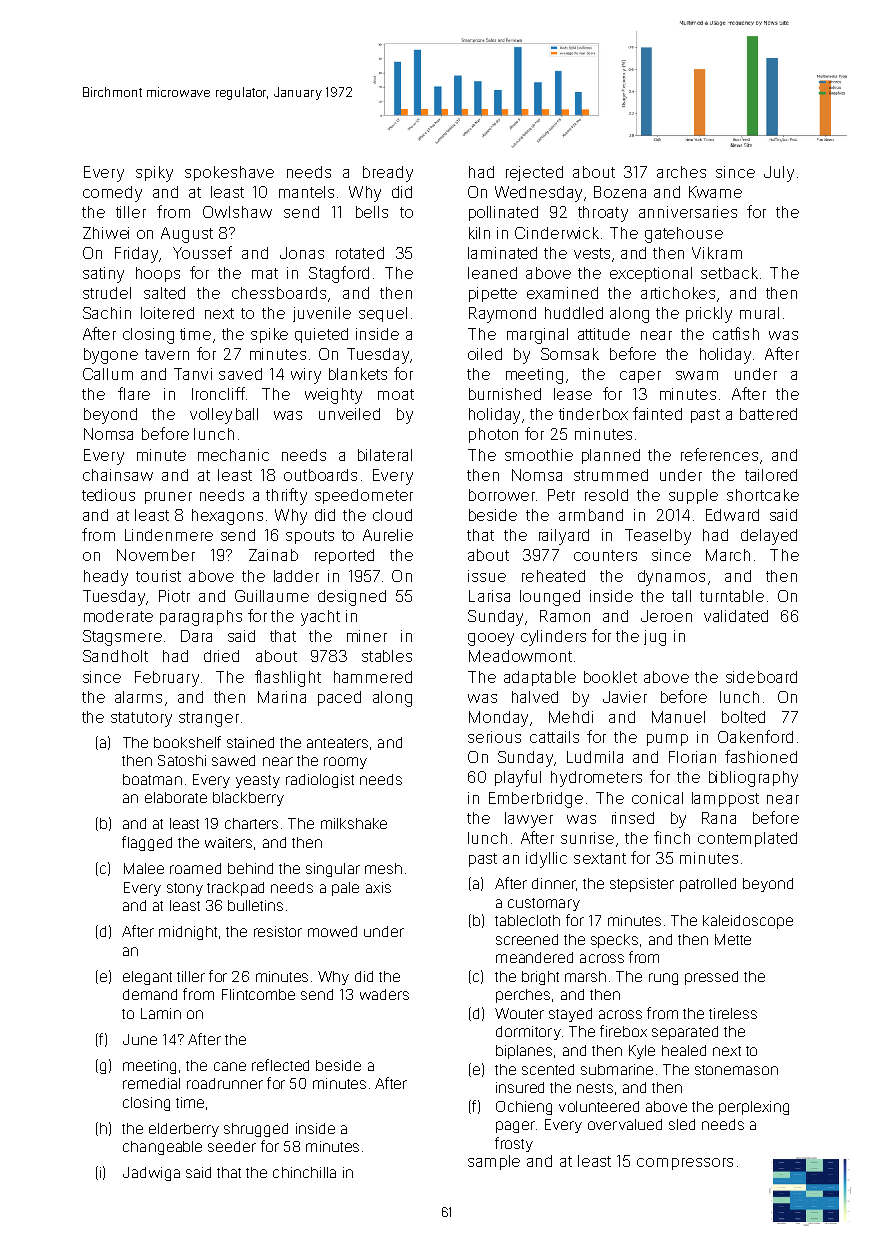 The height and width of the document is (1251, 881). I want to click on Wouter, so click(519, 1013).
